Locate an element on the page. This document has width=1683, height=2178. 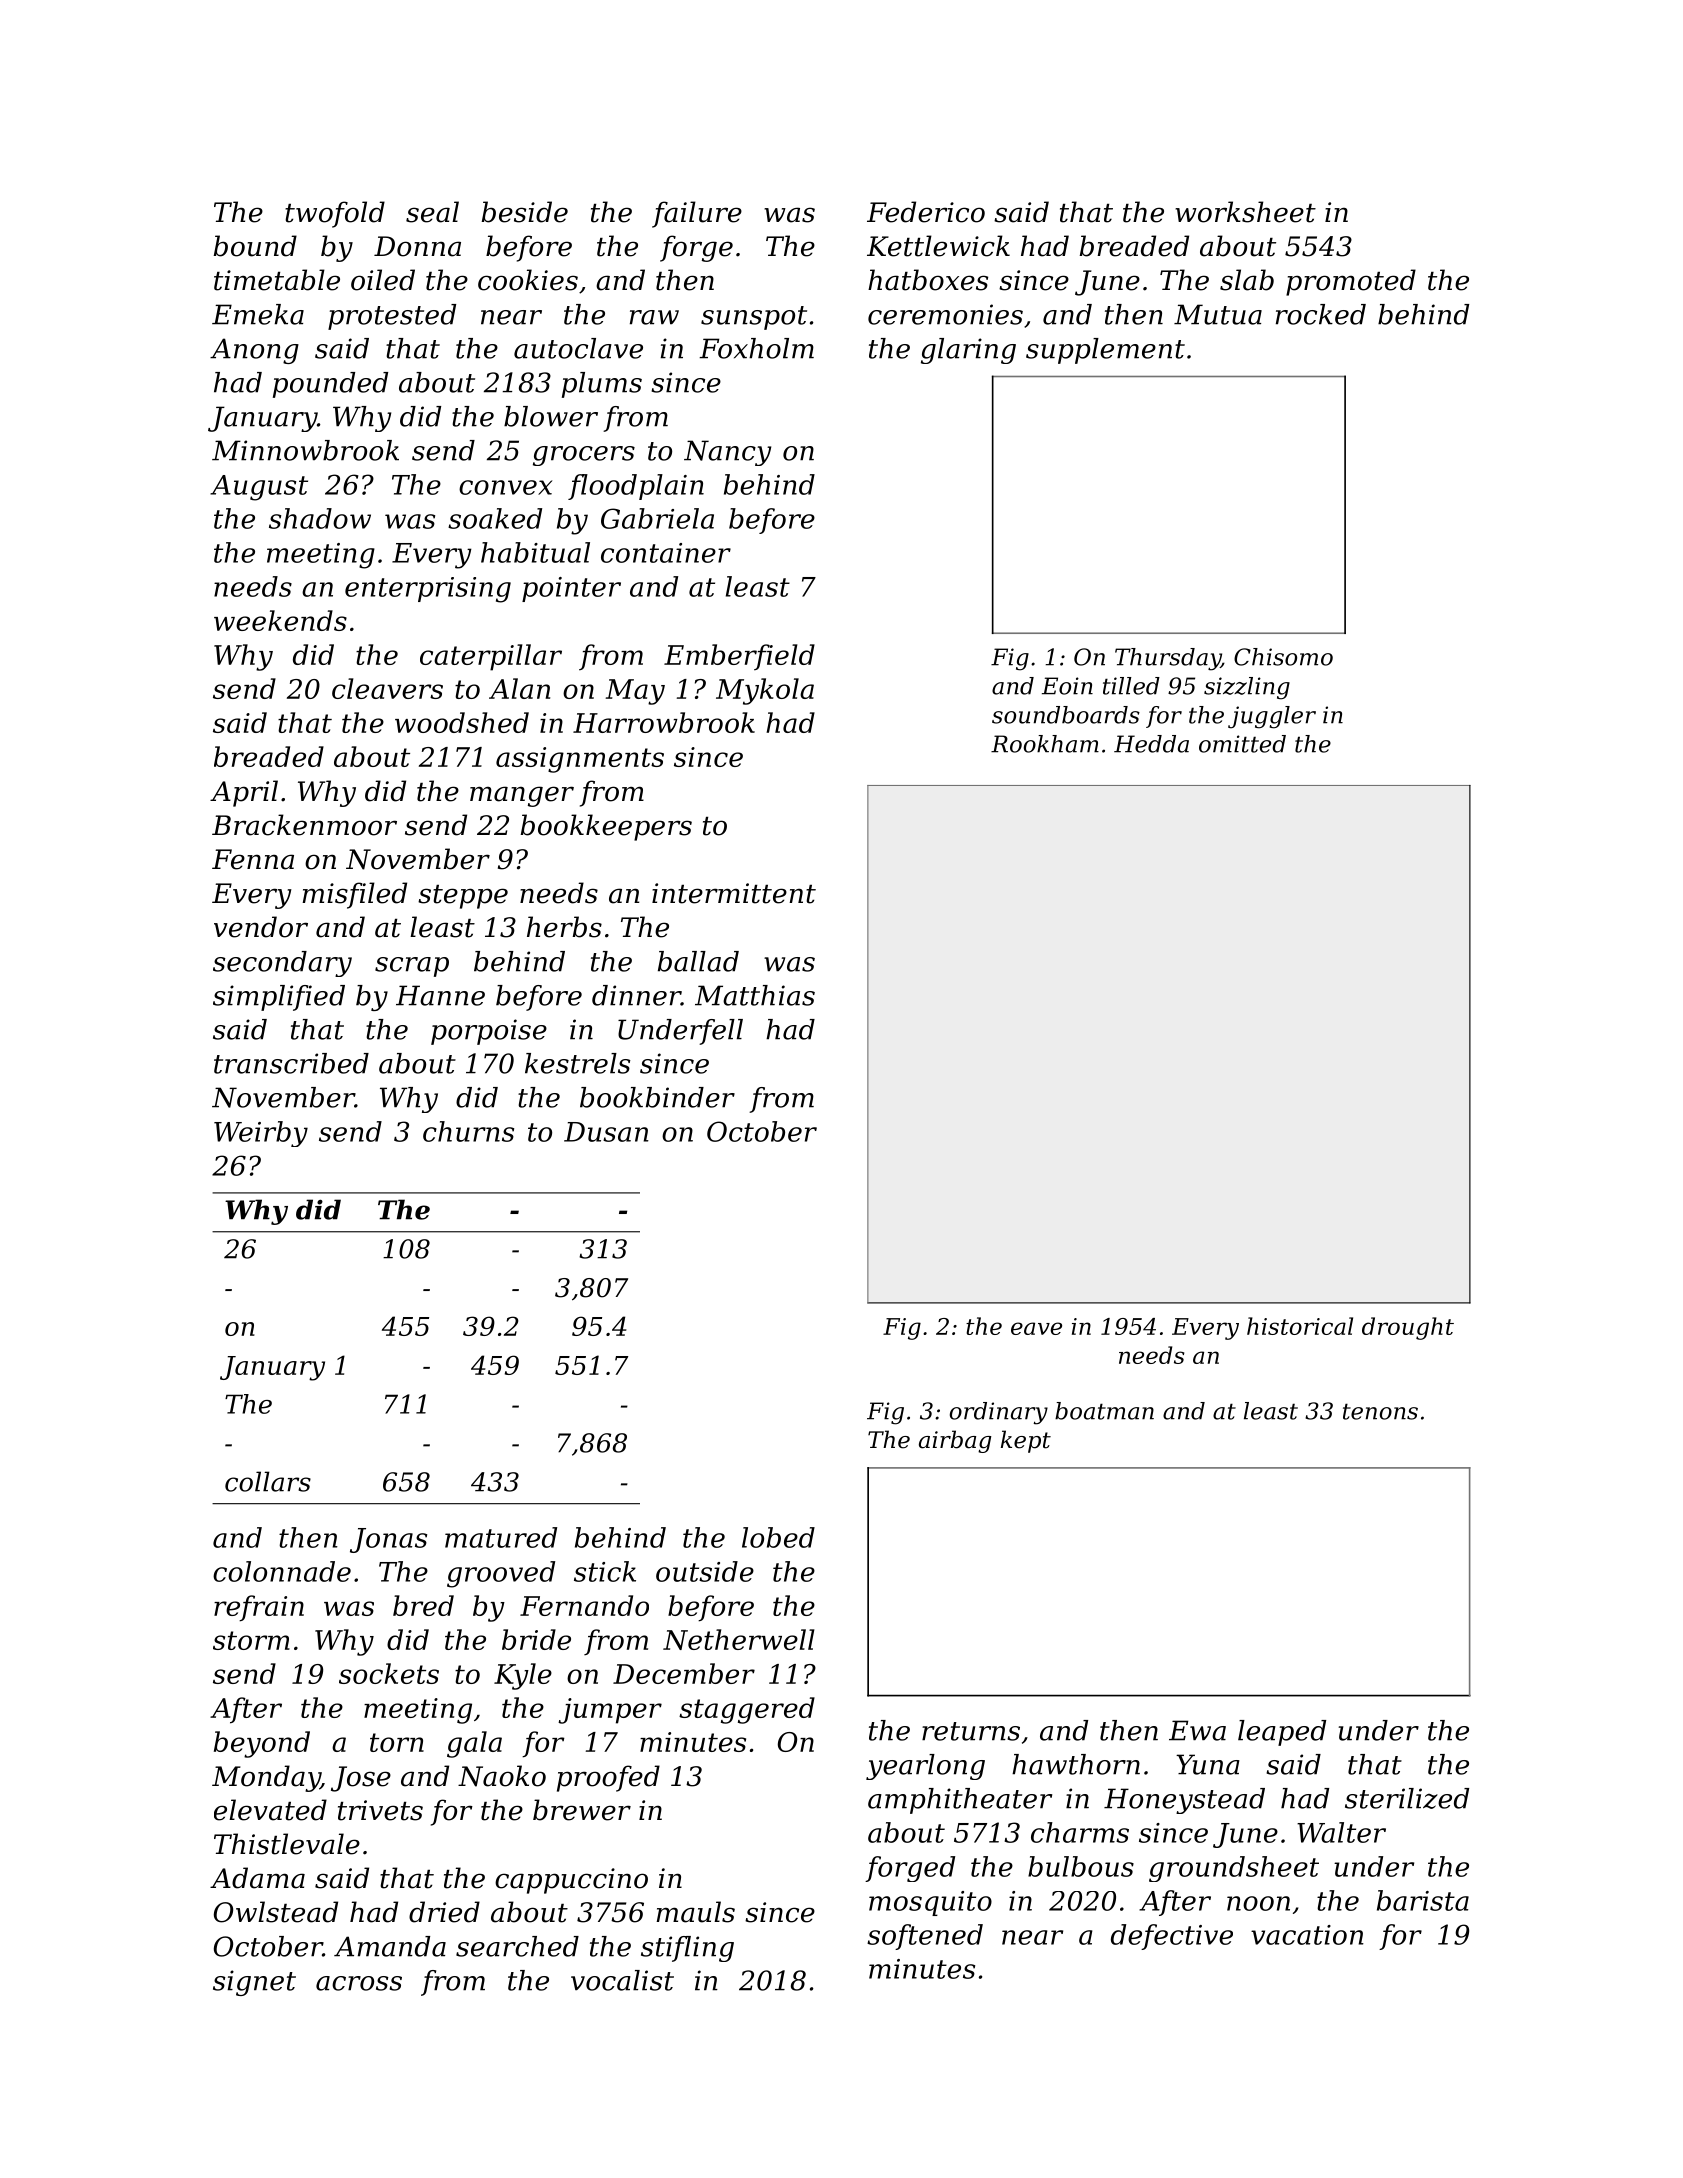
protested is located at coordinates (392, 317).
